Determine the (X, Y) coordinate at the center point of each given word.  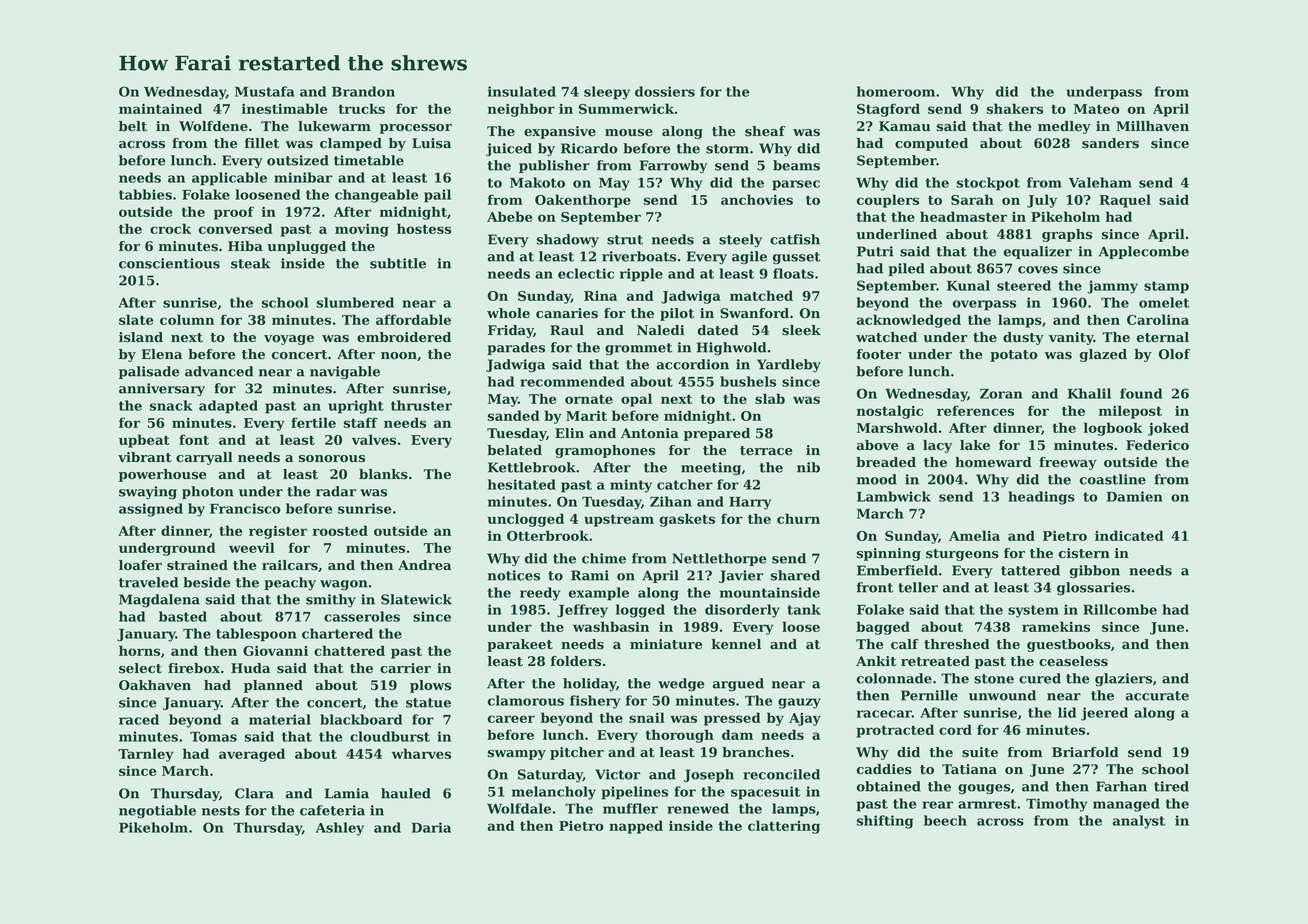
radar (336, 491)
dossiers (665, 91)
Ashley (340, 829)
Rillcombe (1120, 609)
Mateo (1097, 109)
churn (798, 518)
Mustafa (265, 91)
